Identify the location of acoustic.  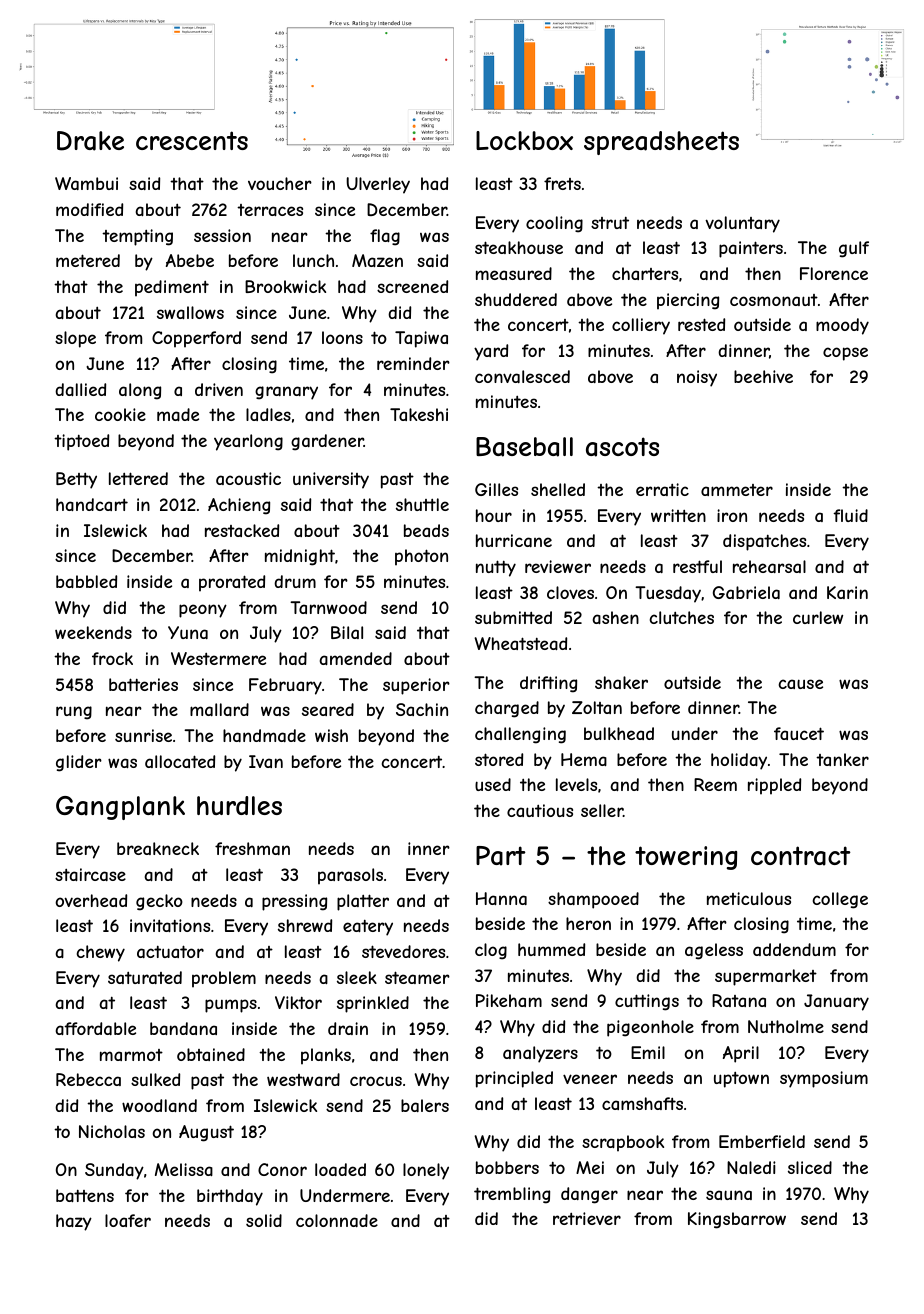
(248, 478).
